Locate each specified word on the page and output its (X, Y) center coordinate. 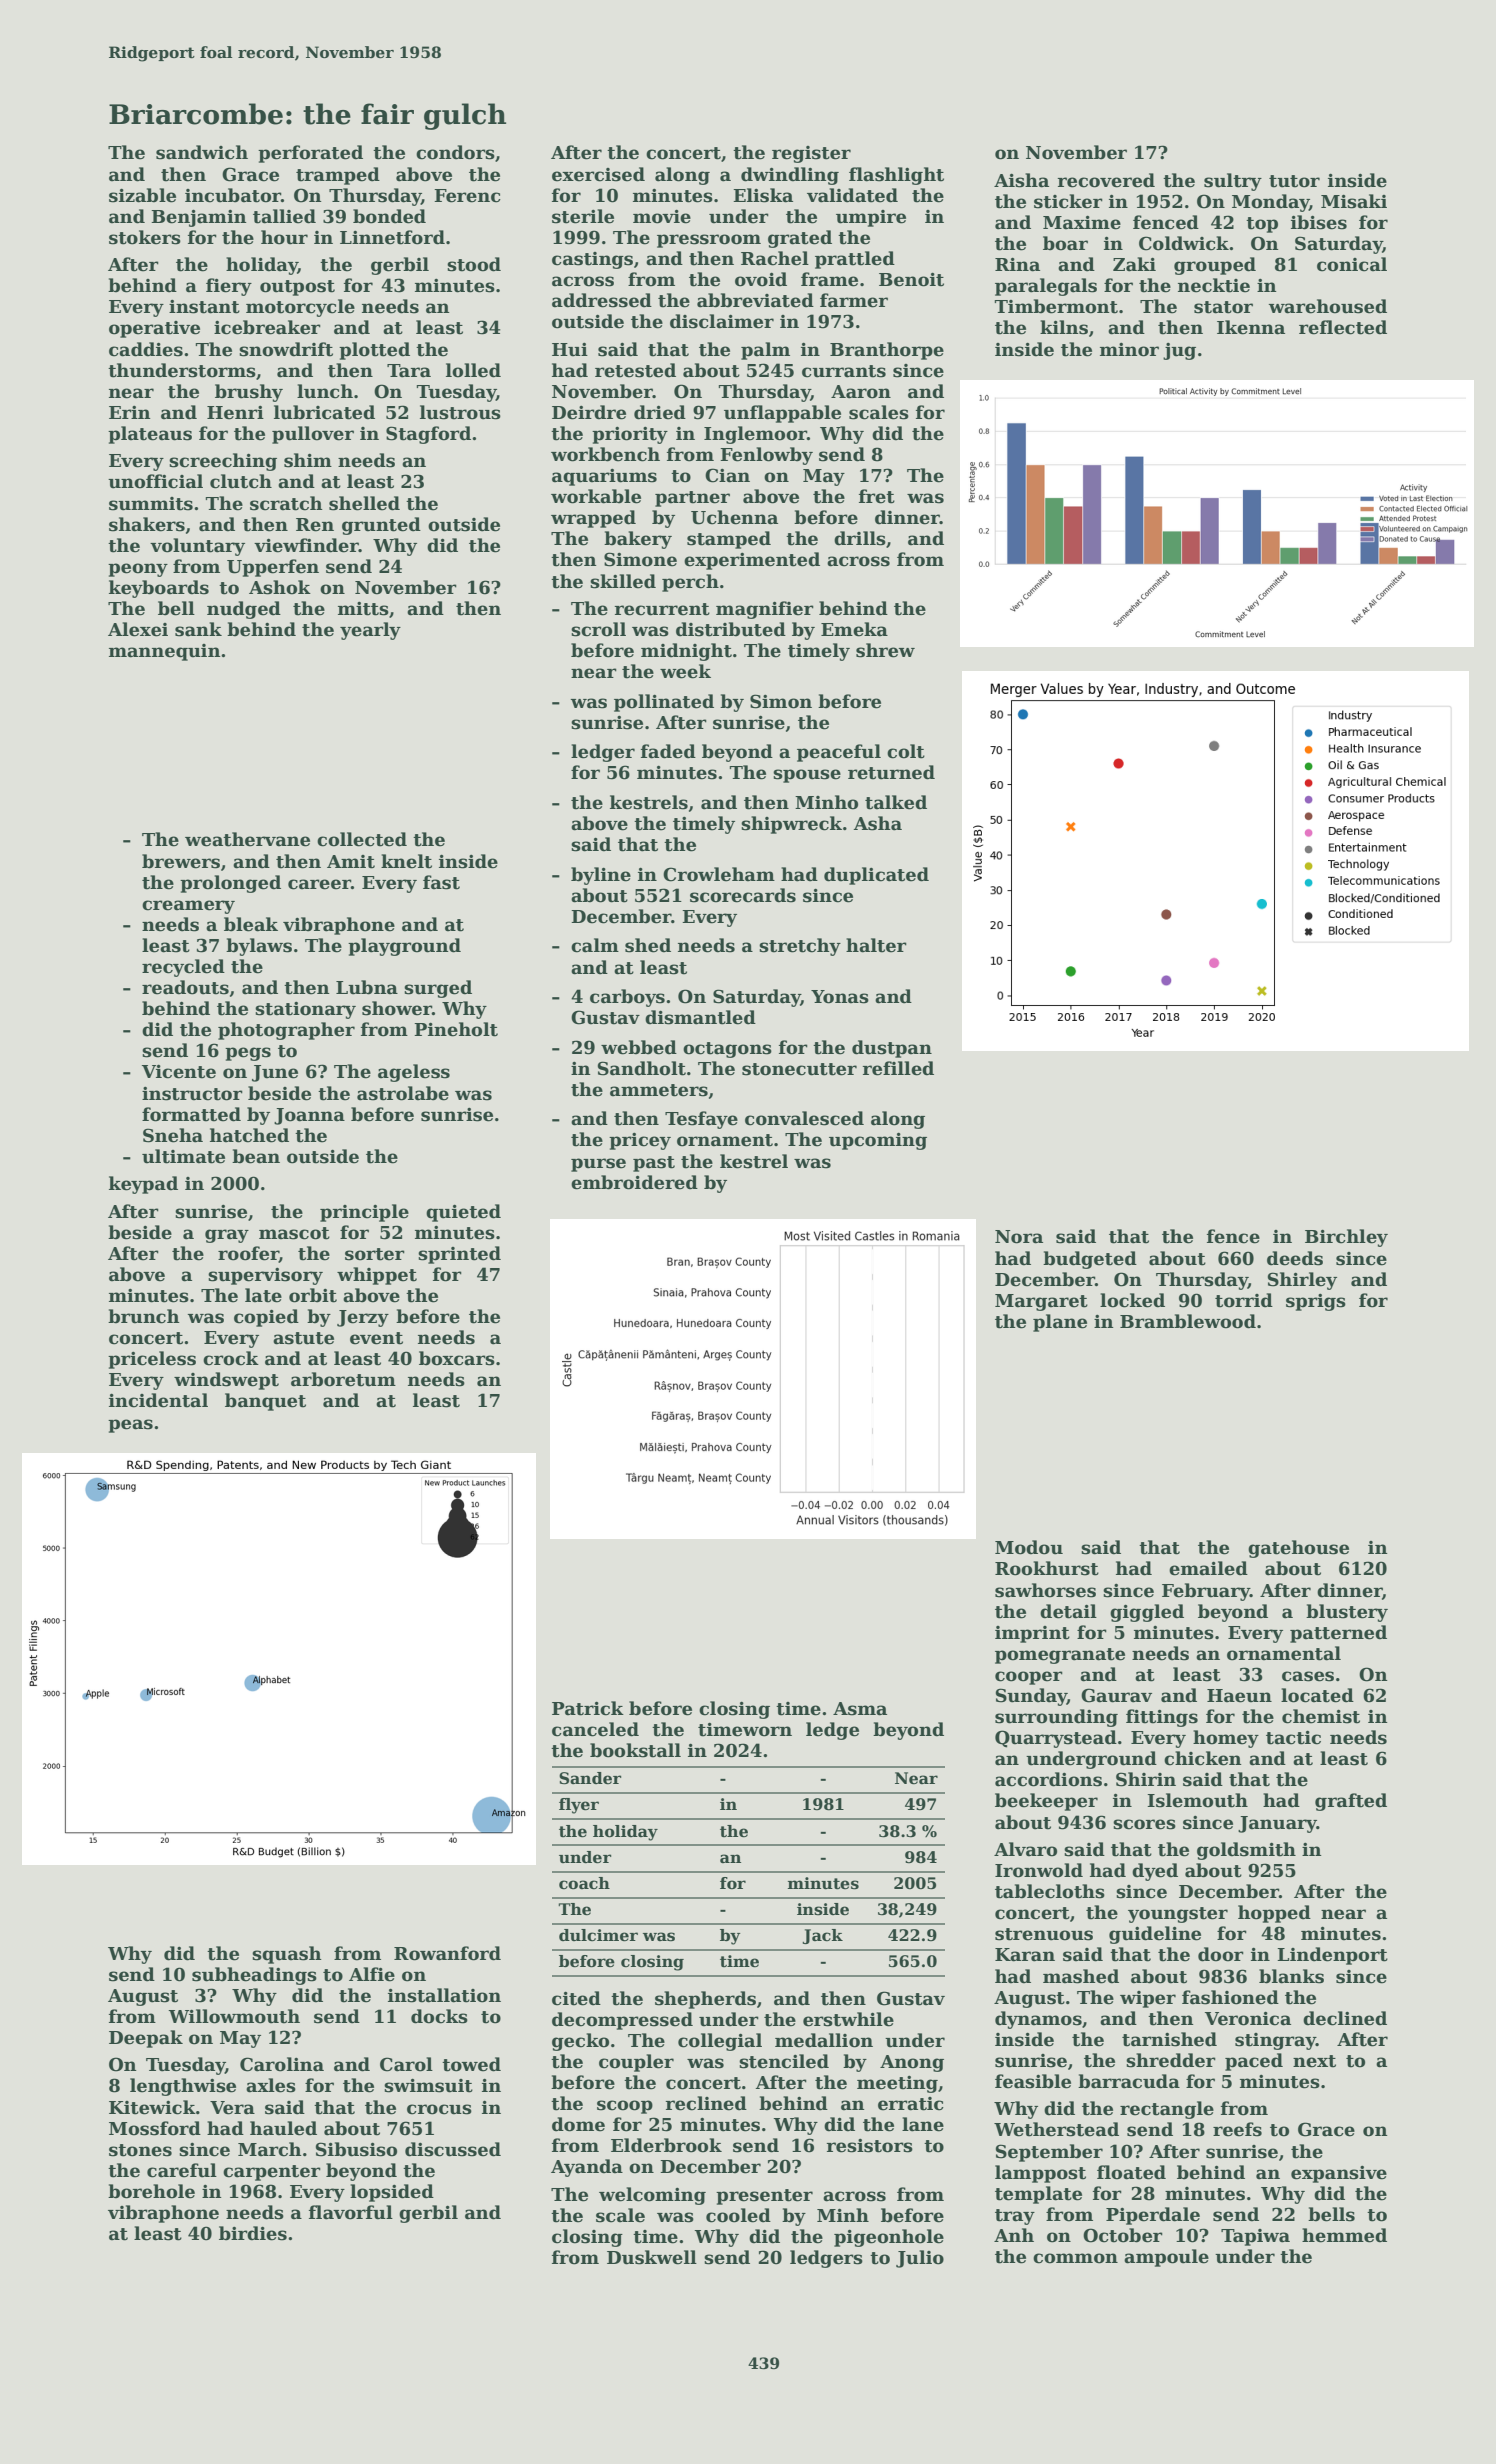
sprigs (1316, 1302)
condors (455, 152)
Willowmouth (234, 2016)
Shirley (1302, 1281)
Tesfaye (701, 1120)
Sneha (173, 1135)
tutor (1294, 181)
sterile (583, 216)
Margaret (1041, 1302)
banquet (265, 1402)
